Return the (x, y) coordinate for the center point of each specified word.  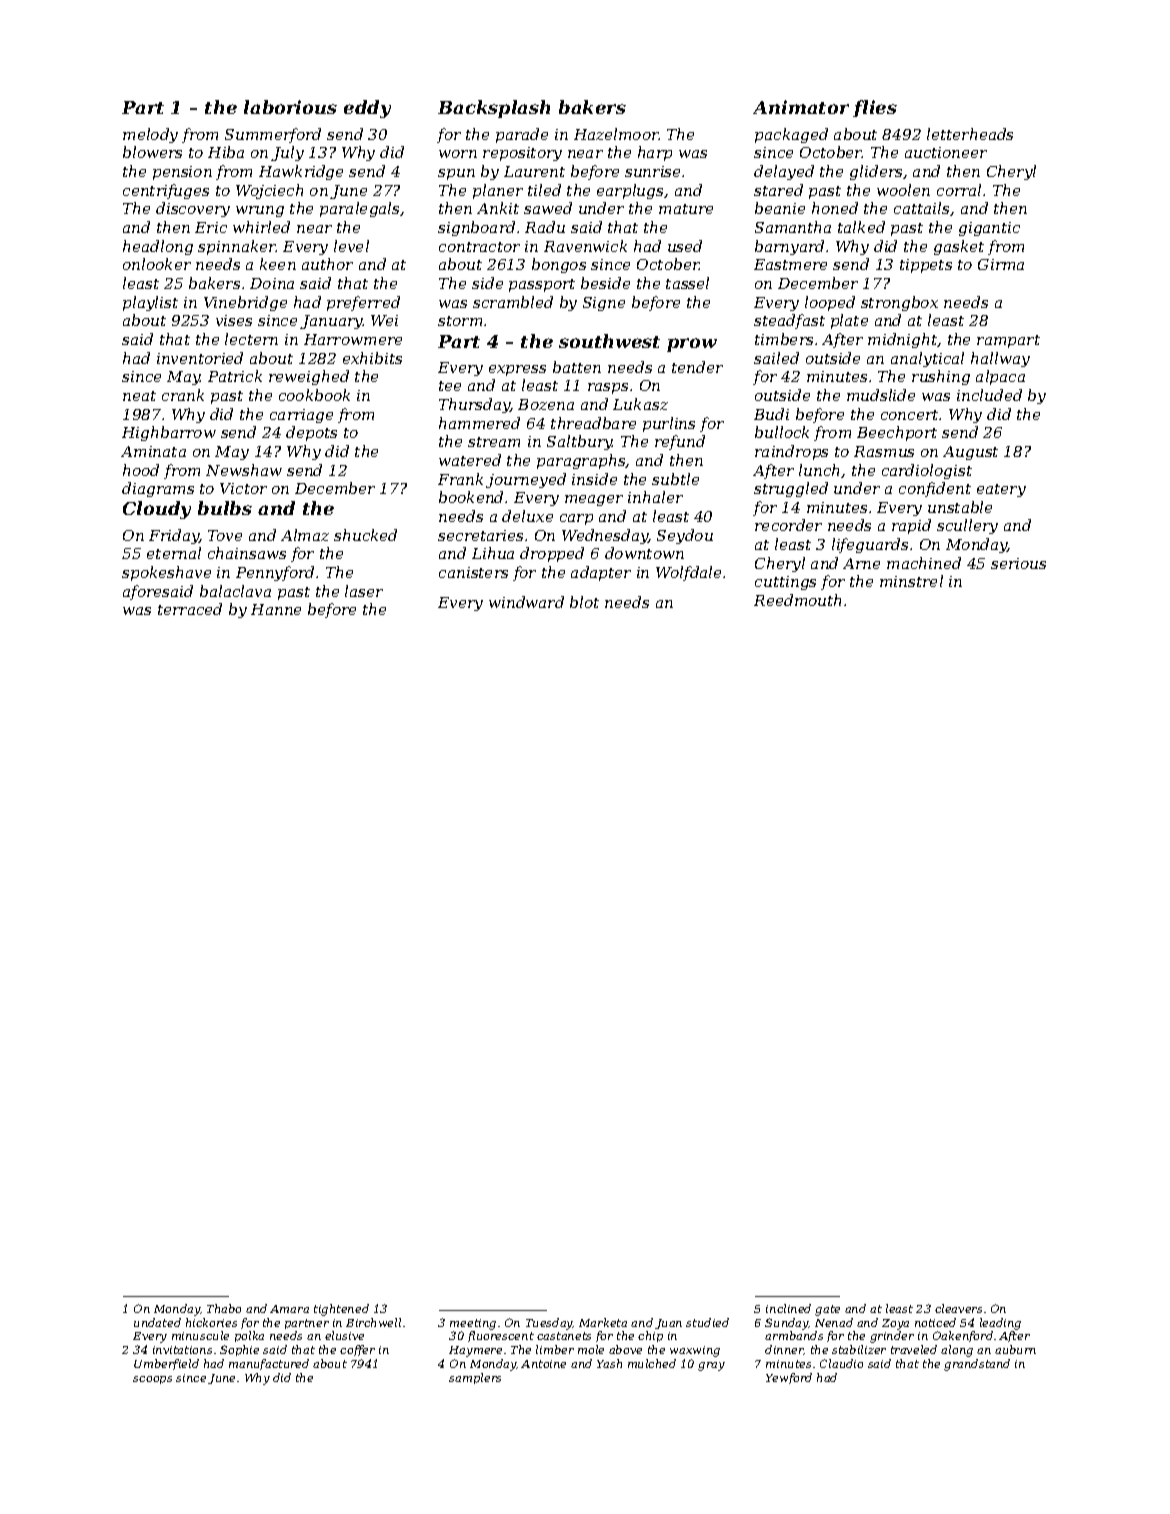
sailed (776, 358)
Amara (289, 1309)
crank (183, 395)
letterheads (970, 134)
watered (470, 460)
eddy (367, 109)
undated (157, 1322)
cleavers (958, 1308)
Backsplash (494, 109)
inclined (788, 1308)
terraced (190, 609)
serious (1018, 563)
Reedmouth (797, 600)
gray (711, 1366)
